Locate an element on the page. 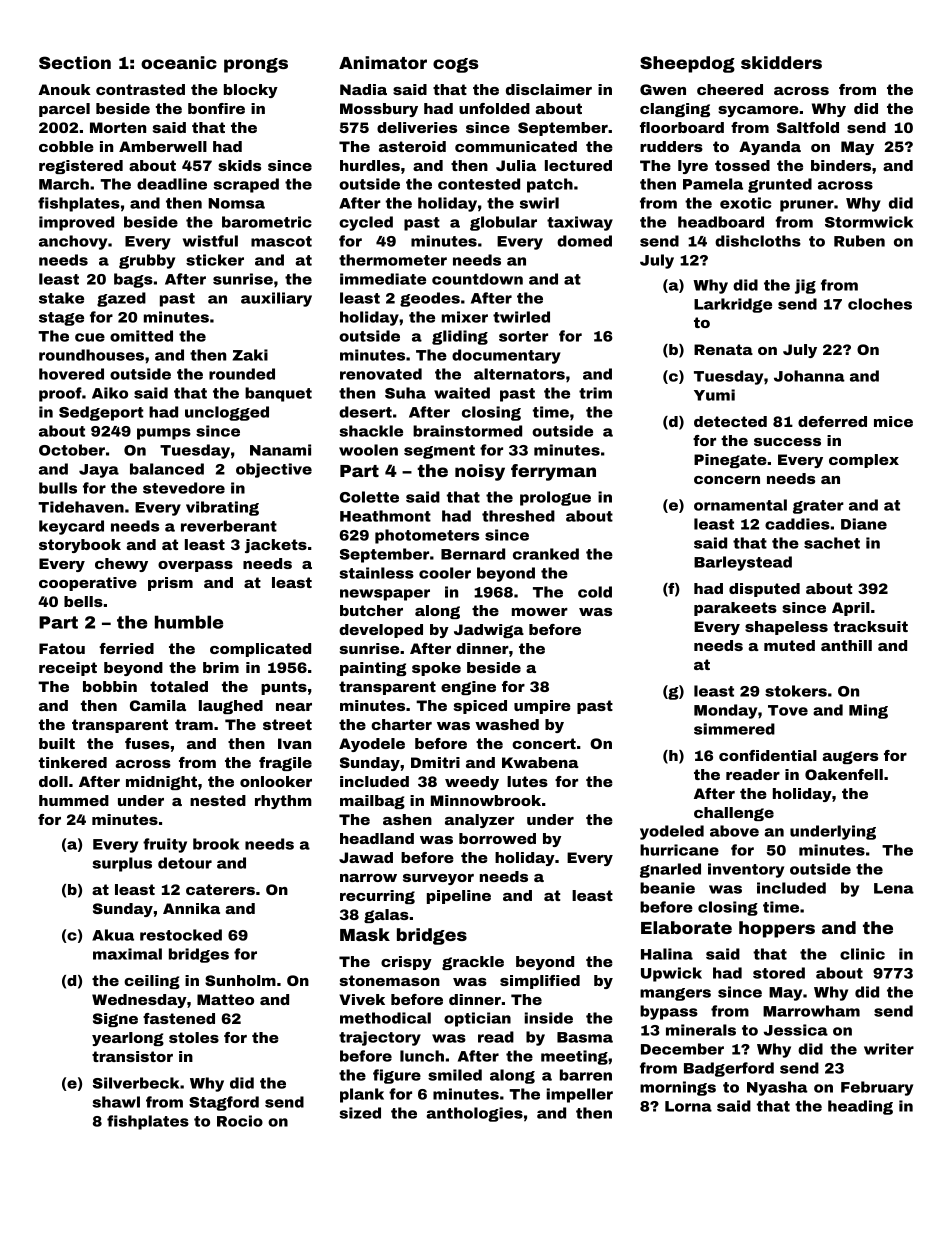 This document has height=1233, width=952. Camila is located at coordinates (158, 705).
